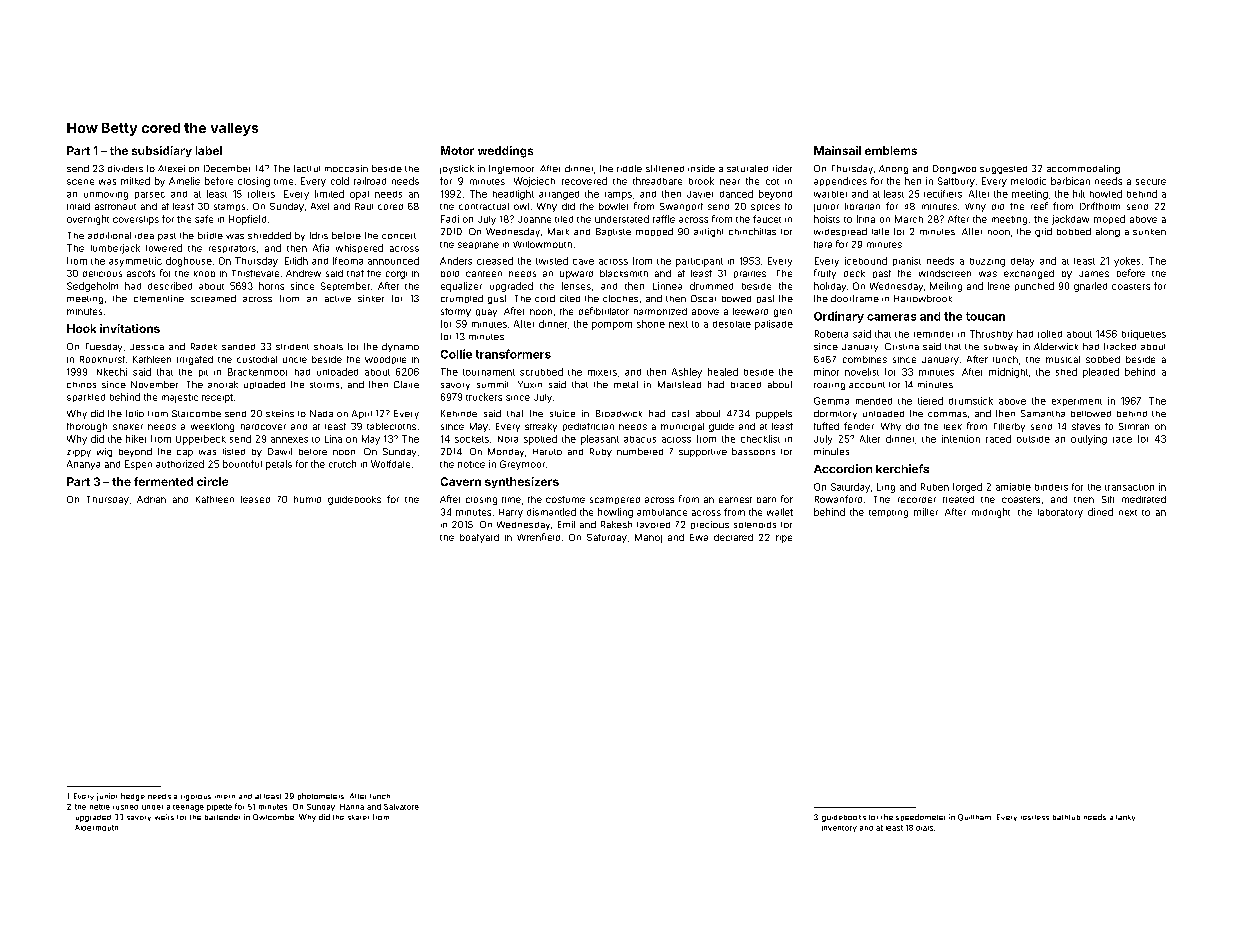 The width and height of the screenshot is (1233, 952). Describe the element at coordinates (902, 468) in the screenshot. I see `kerchiefs` at that location.
